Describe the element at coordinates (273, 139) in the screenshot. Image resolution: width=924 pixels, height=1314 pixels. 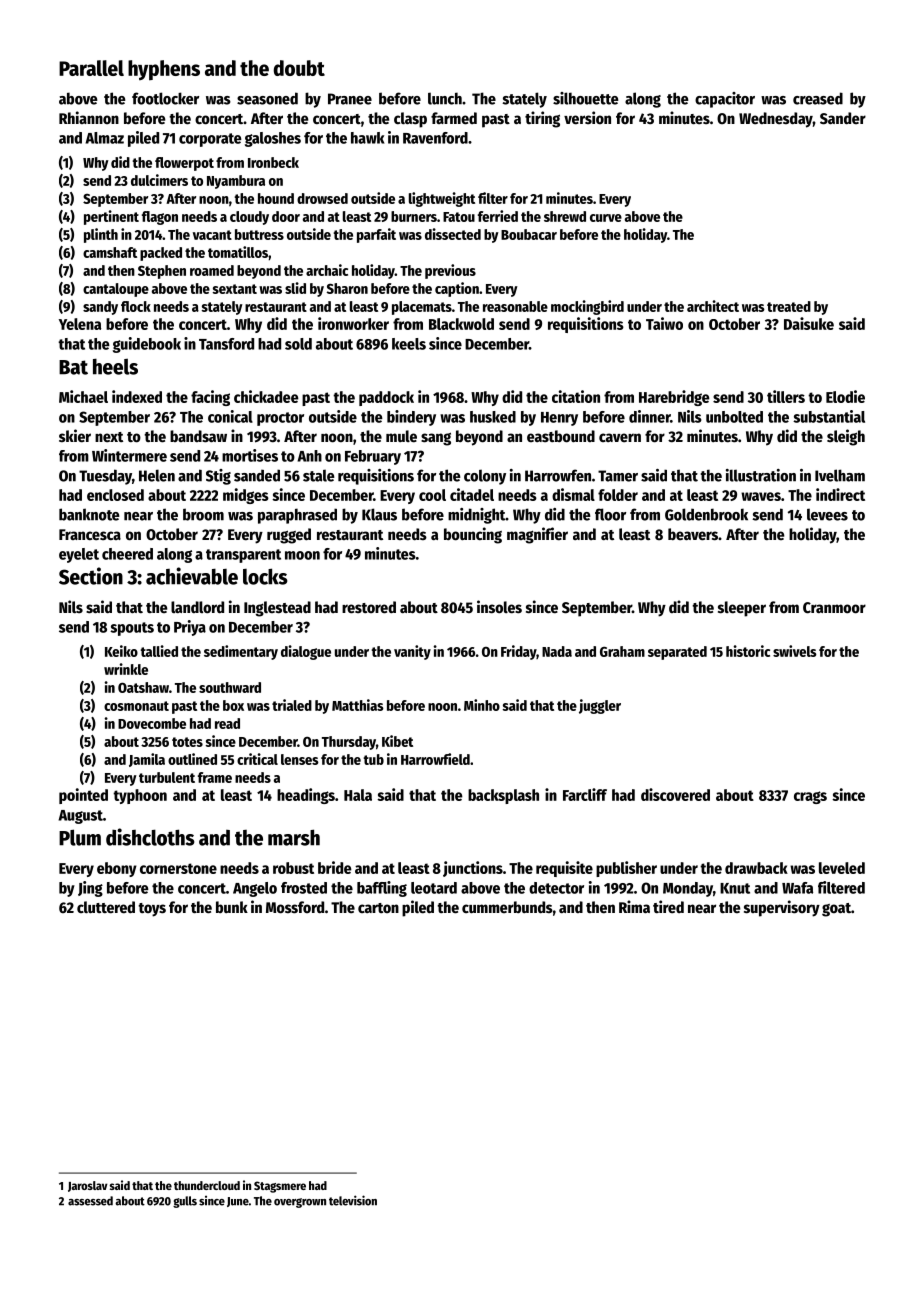
I see `galoshes` at that location.
